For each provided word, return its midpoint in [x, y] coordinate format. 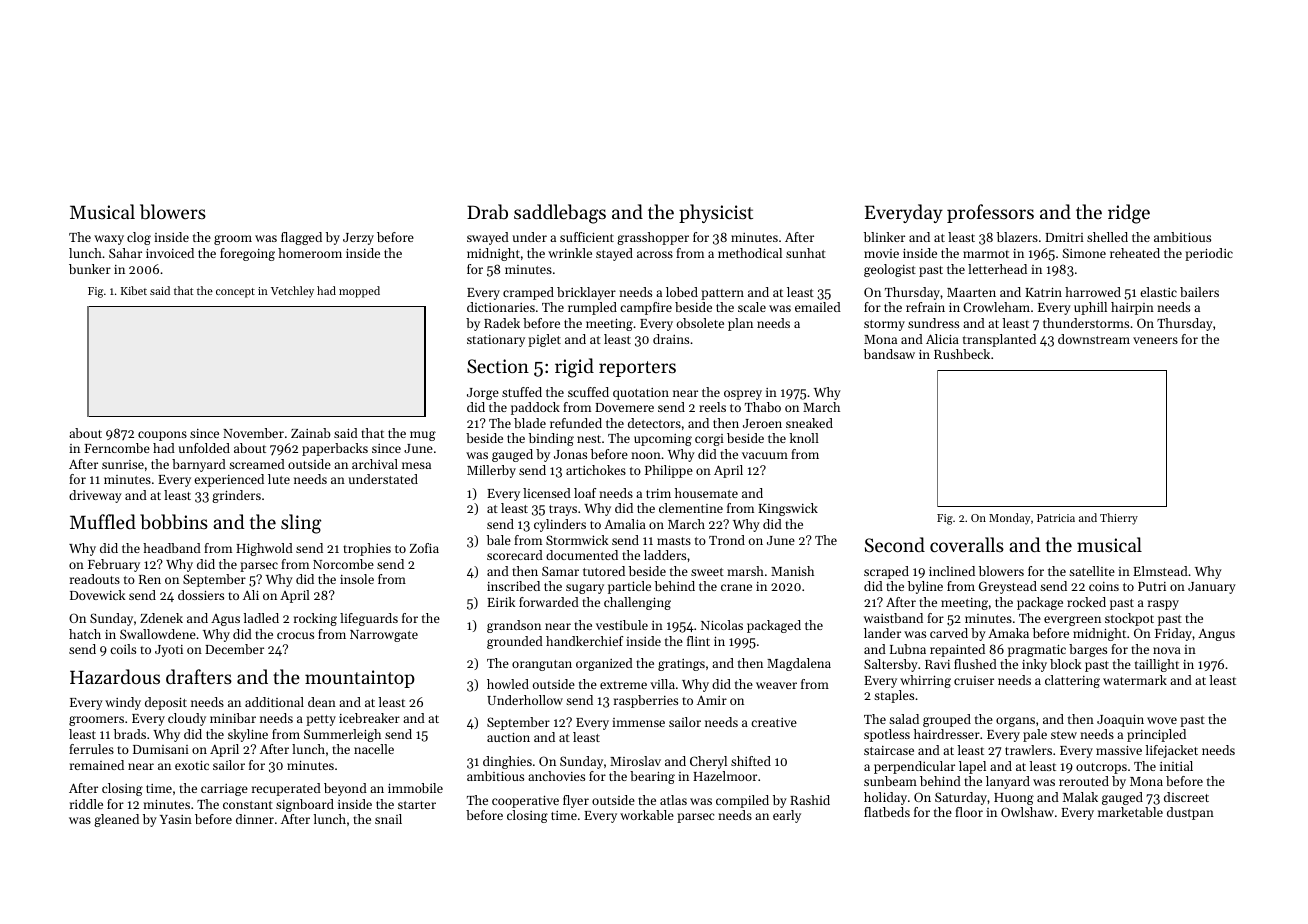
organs [1015, 722]
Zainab [311, 433]
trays [563, 510]
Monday [1010, 519]
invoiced [170, 253]
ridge [1129, 214]
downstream [1094, 339]
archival [375, 464]
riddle [86, 804]
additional [274, 702]
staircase [889, 750]
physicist [716, 213]
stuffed [522, 392]
